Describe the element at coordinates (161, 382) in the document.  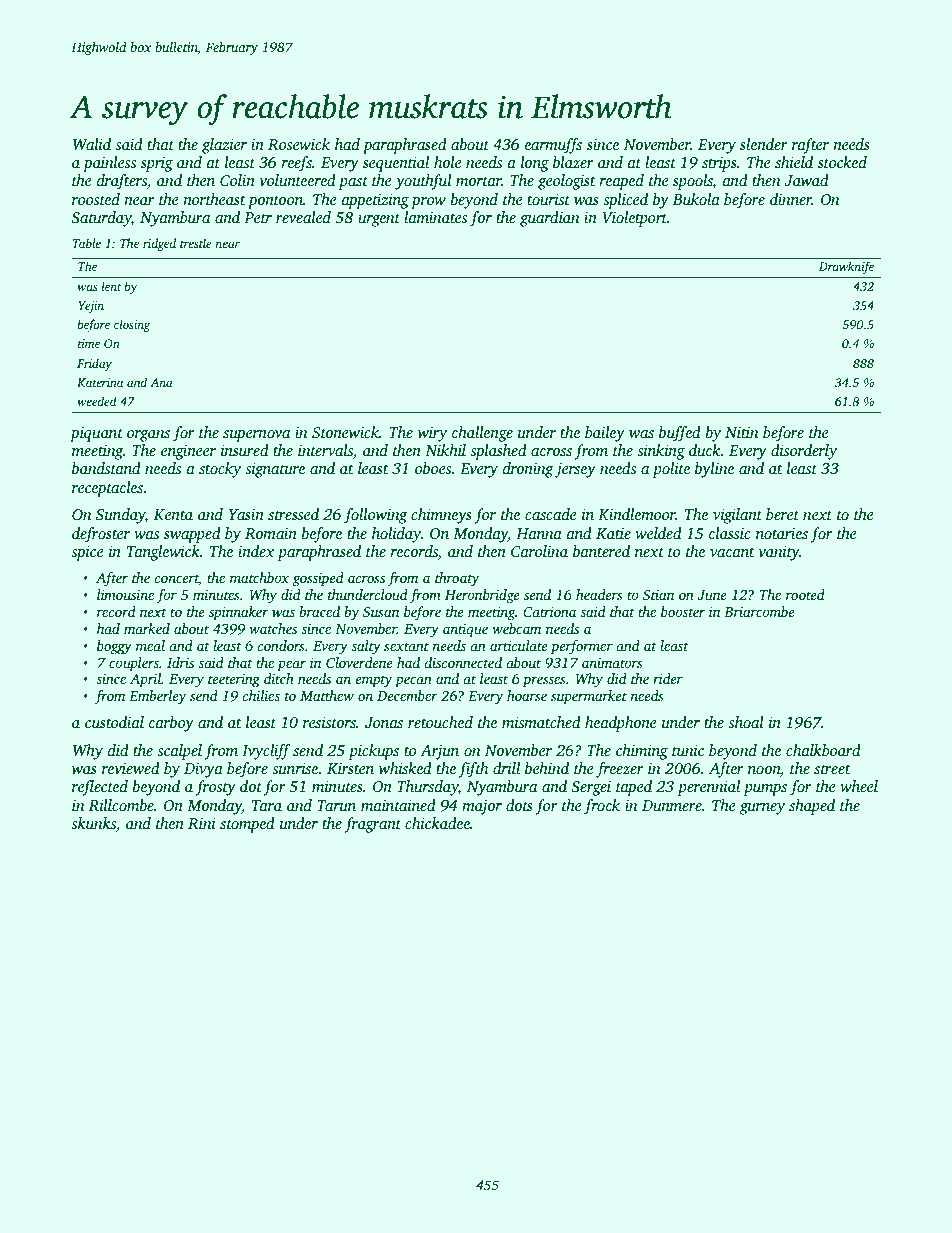
I see `Ana` at that location.
